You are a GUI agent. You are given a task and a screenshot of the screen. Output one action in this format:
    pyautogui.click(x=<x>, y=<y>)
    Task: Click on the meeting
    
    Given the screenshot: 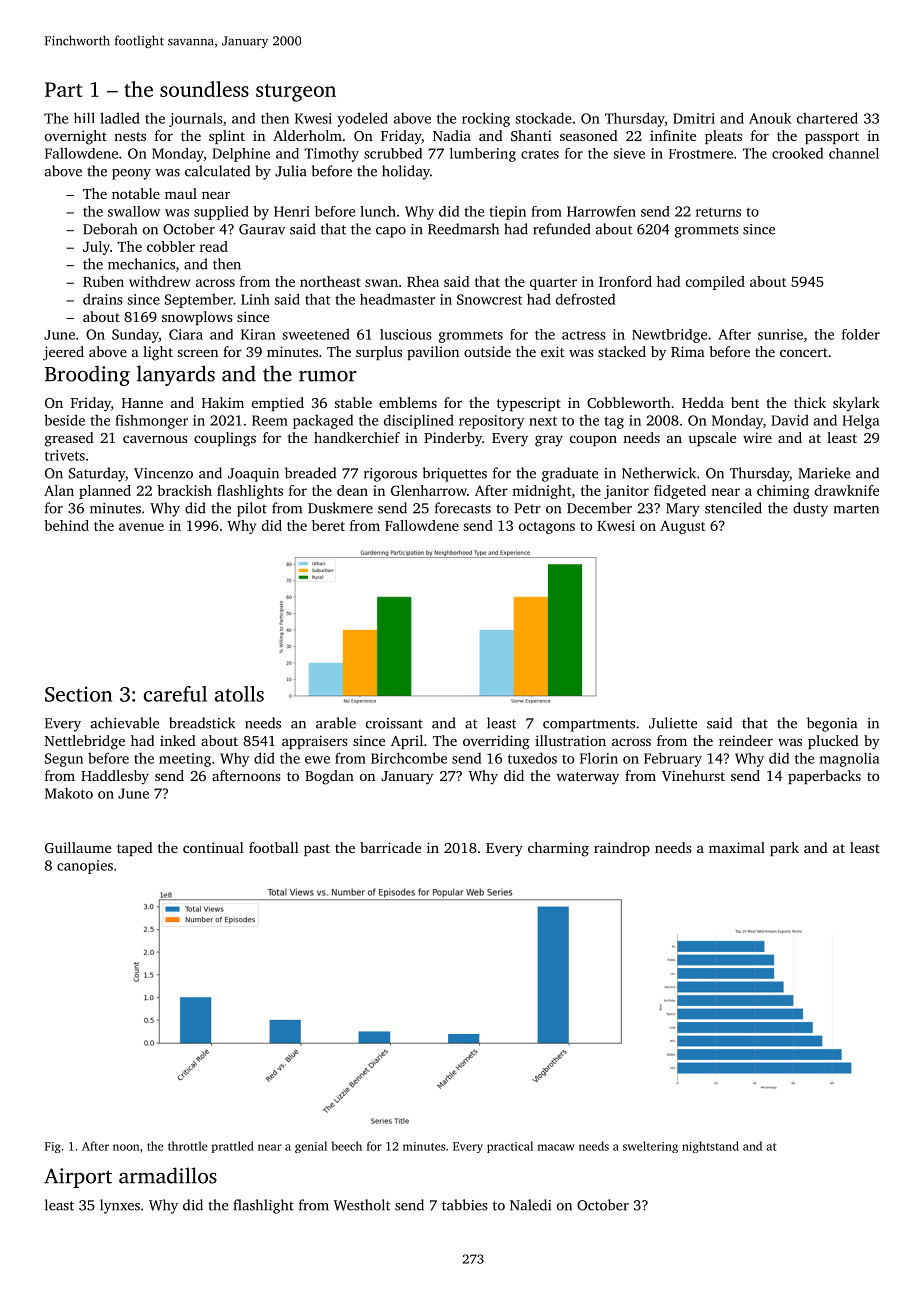 What is the action you would take?
    pyautogui.click(x=185, y=760)
